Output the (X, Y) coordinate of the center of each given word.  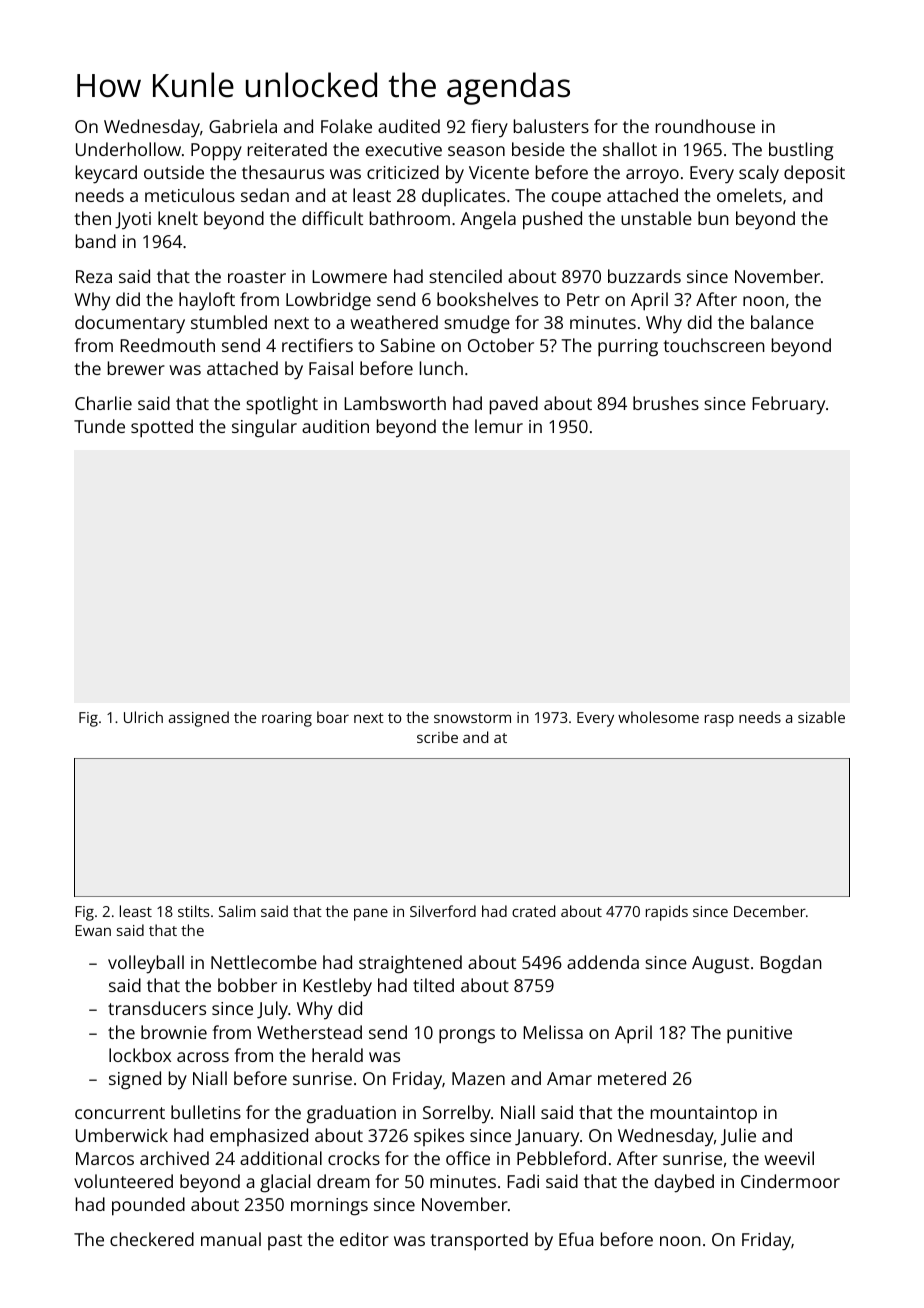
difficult (332, 218)
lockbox (140, 1055)
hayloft (207, 301)
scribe (437, 737)
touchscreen (714, 345)
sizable (821, 717)
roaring (287, 719)
